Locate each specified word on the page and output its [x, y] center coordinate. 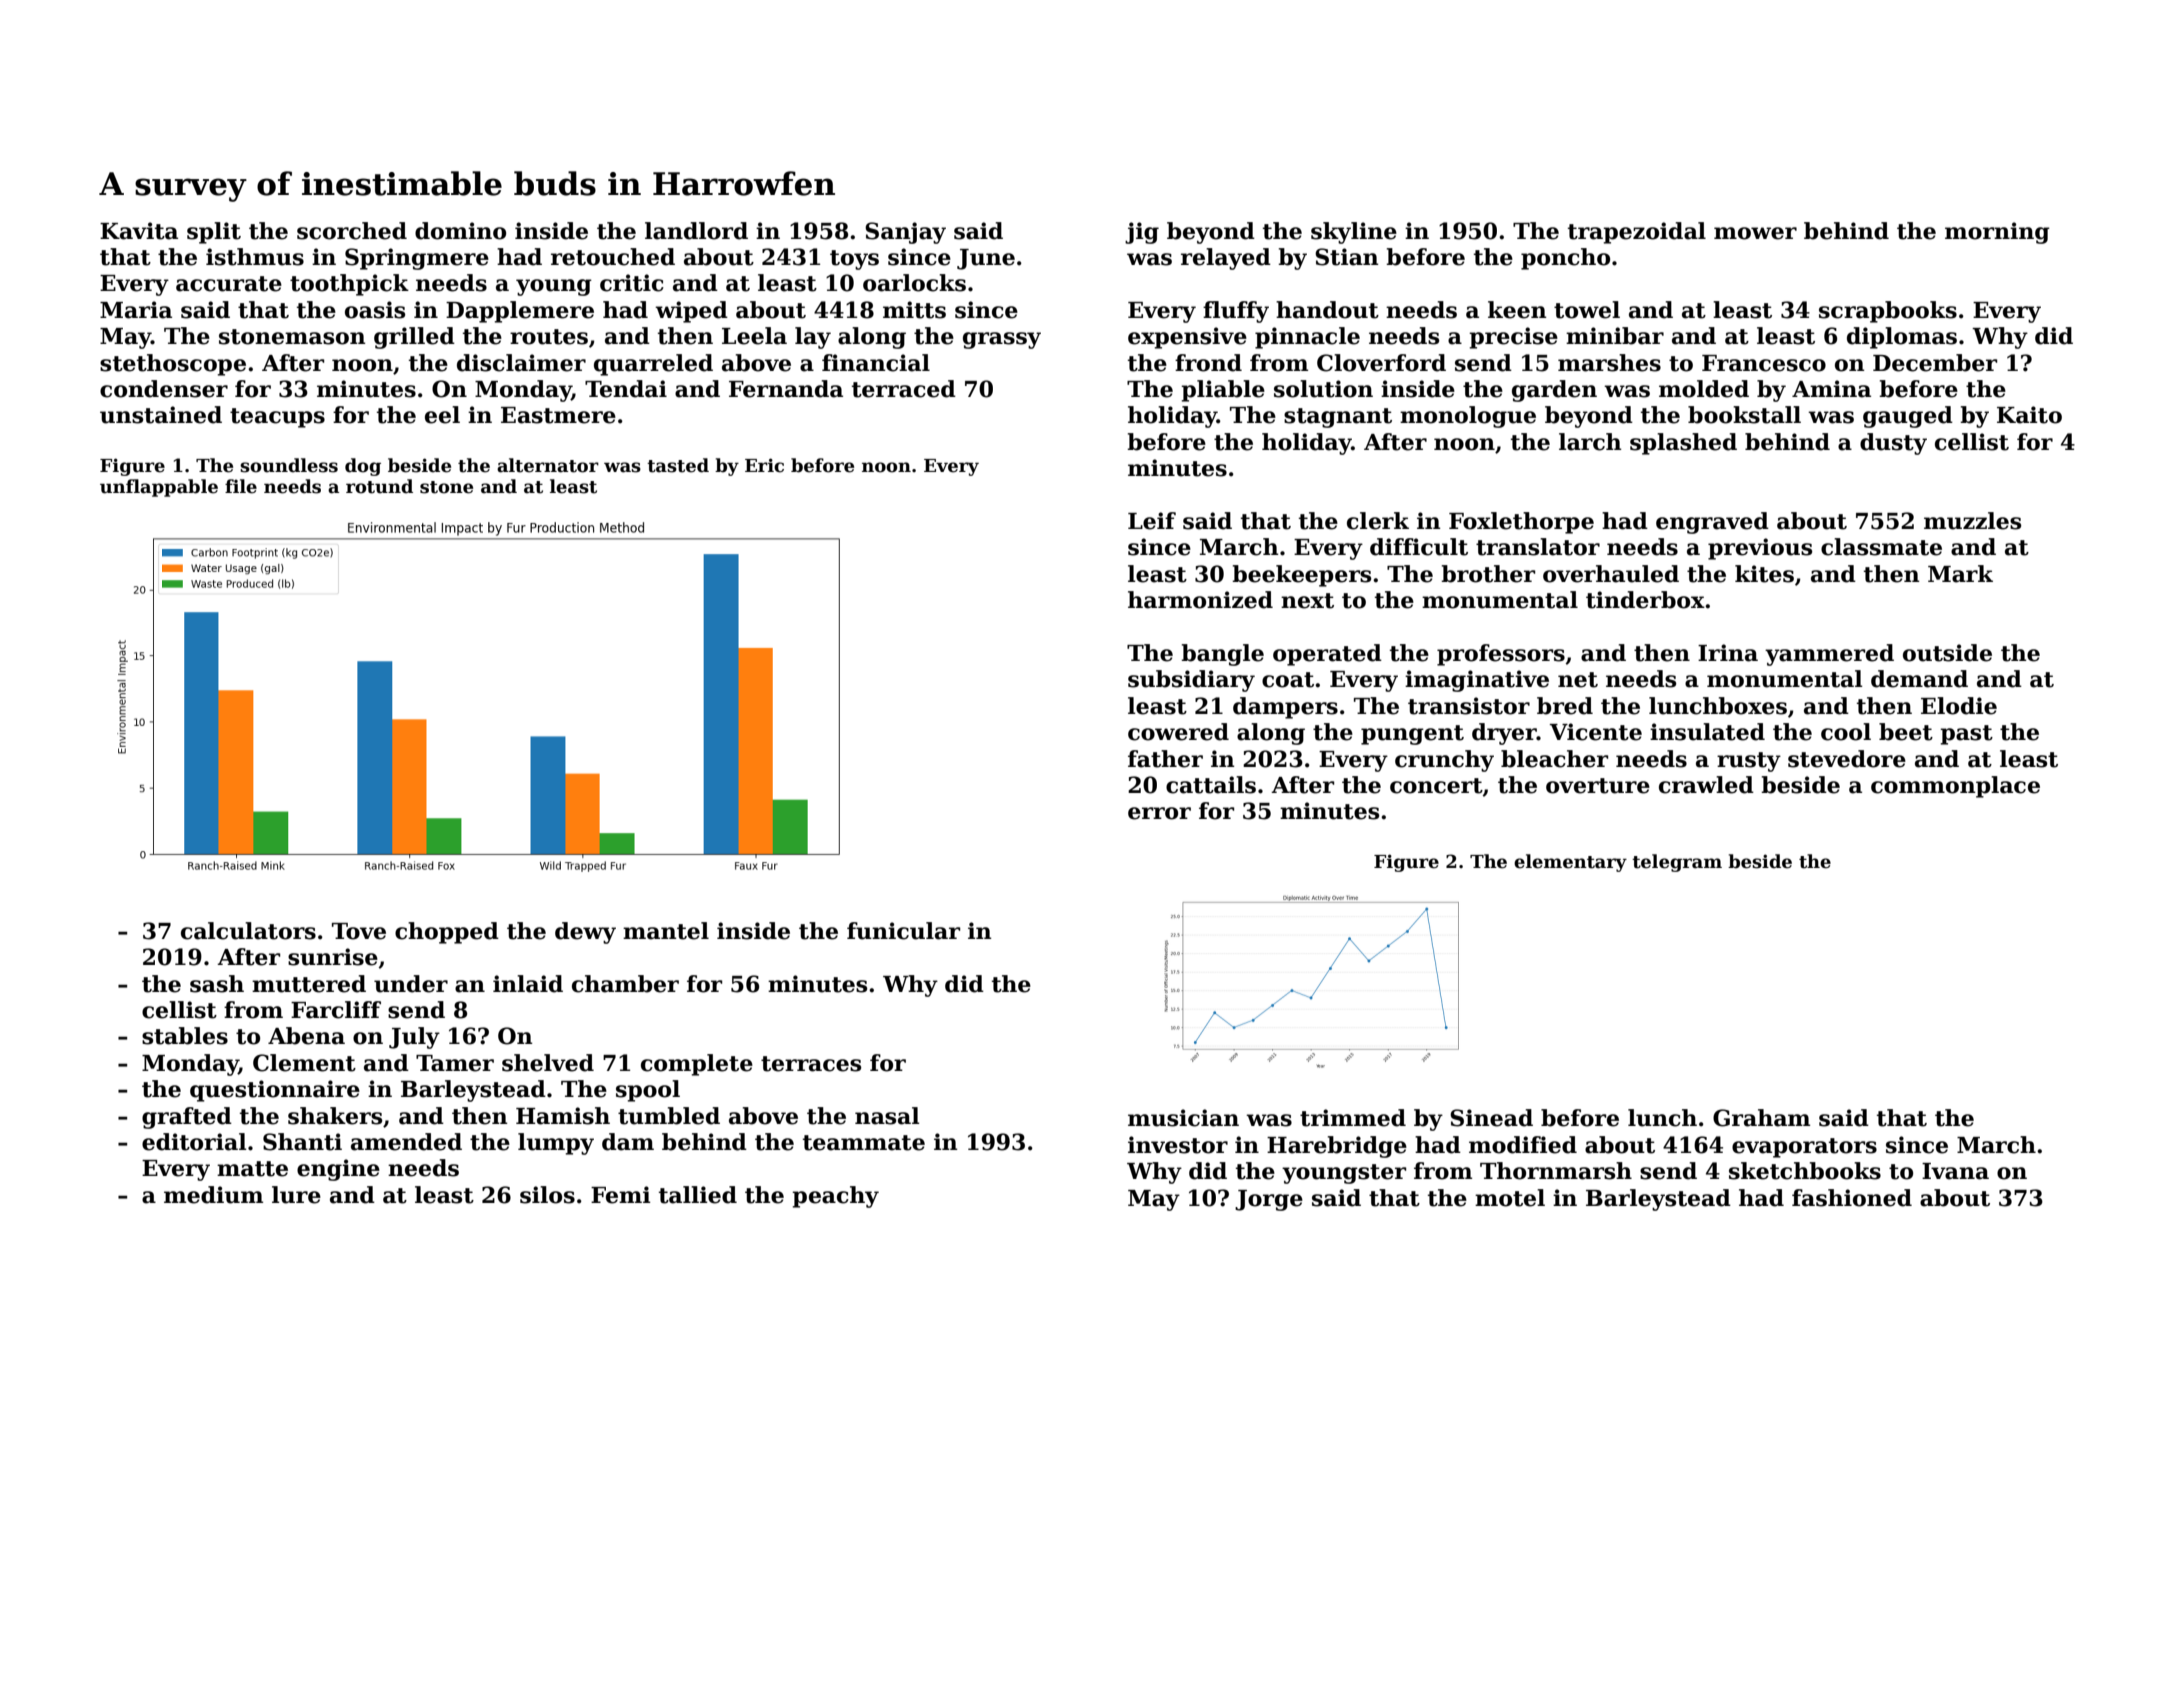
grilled [414, 338]
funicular [903, 931]
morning [1997, 233]
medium [213, 1195]
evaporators [1804, 1148]
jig [1142, 233]
